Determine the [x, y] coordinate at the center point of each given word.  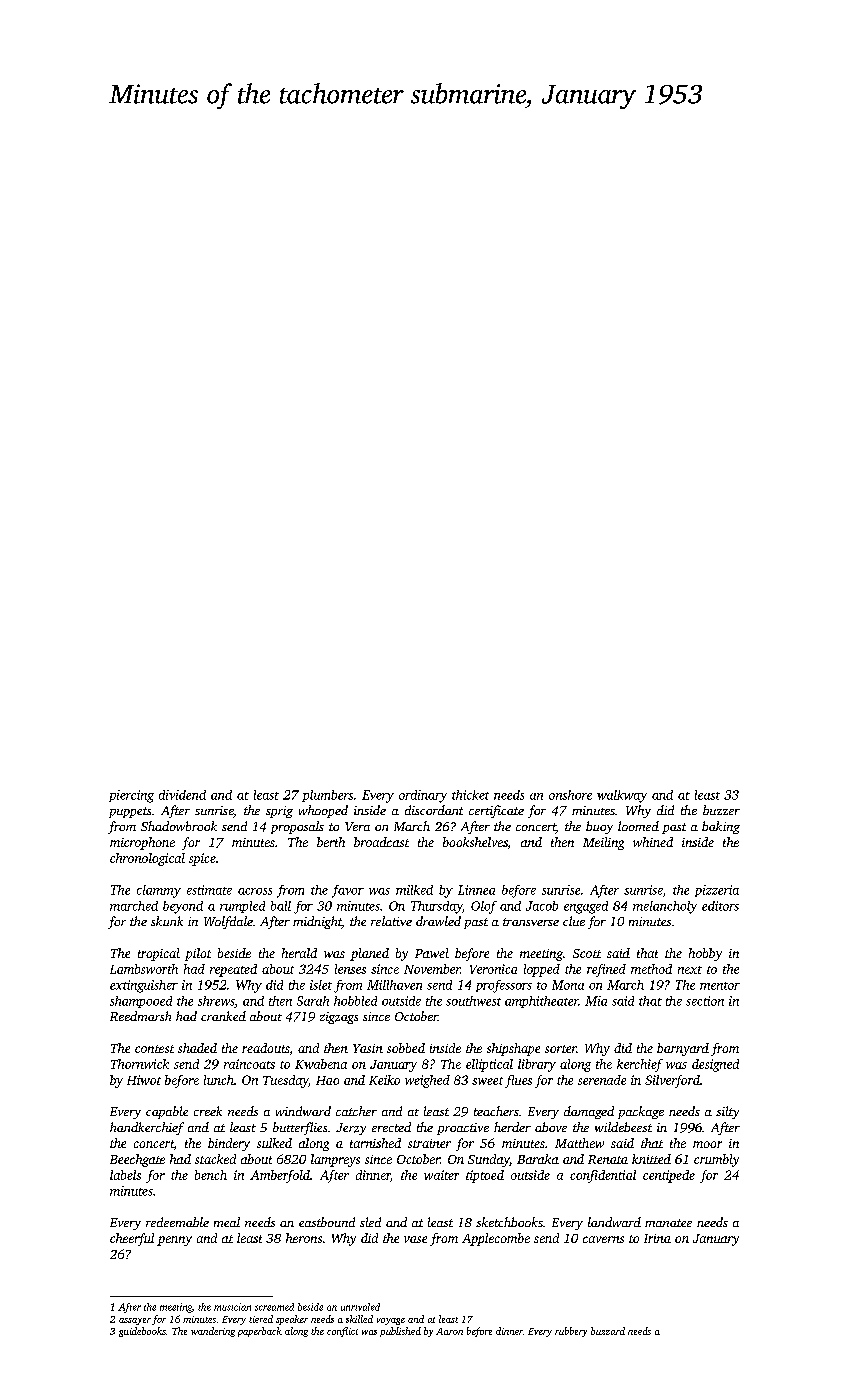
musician [232, 1307]
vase [415, 1239]
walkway [622, 796]
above [551, 1127]
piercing [131, 796]
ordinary [423, 796]
